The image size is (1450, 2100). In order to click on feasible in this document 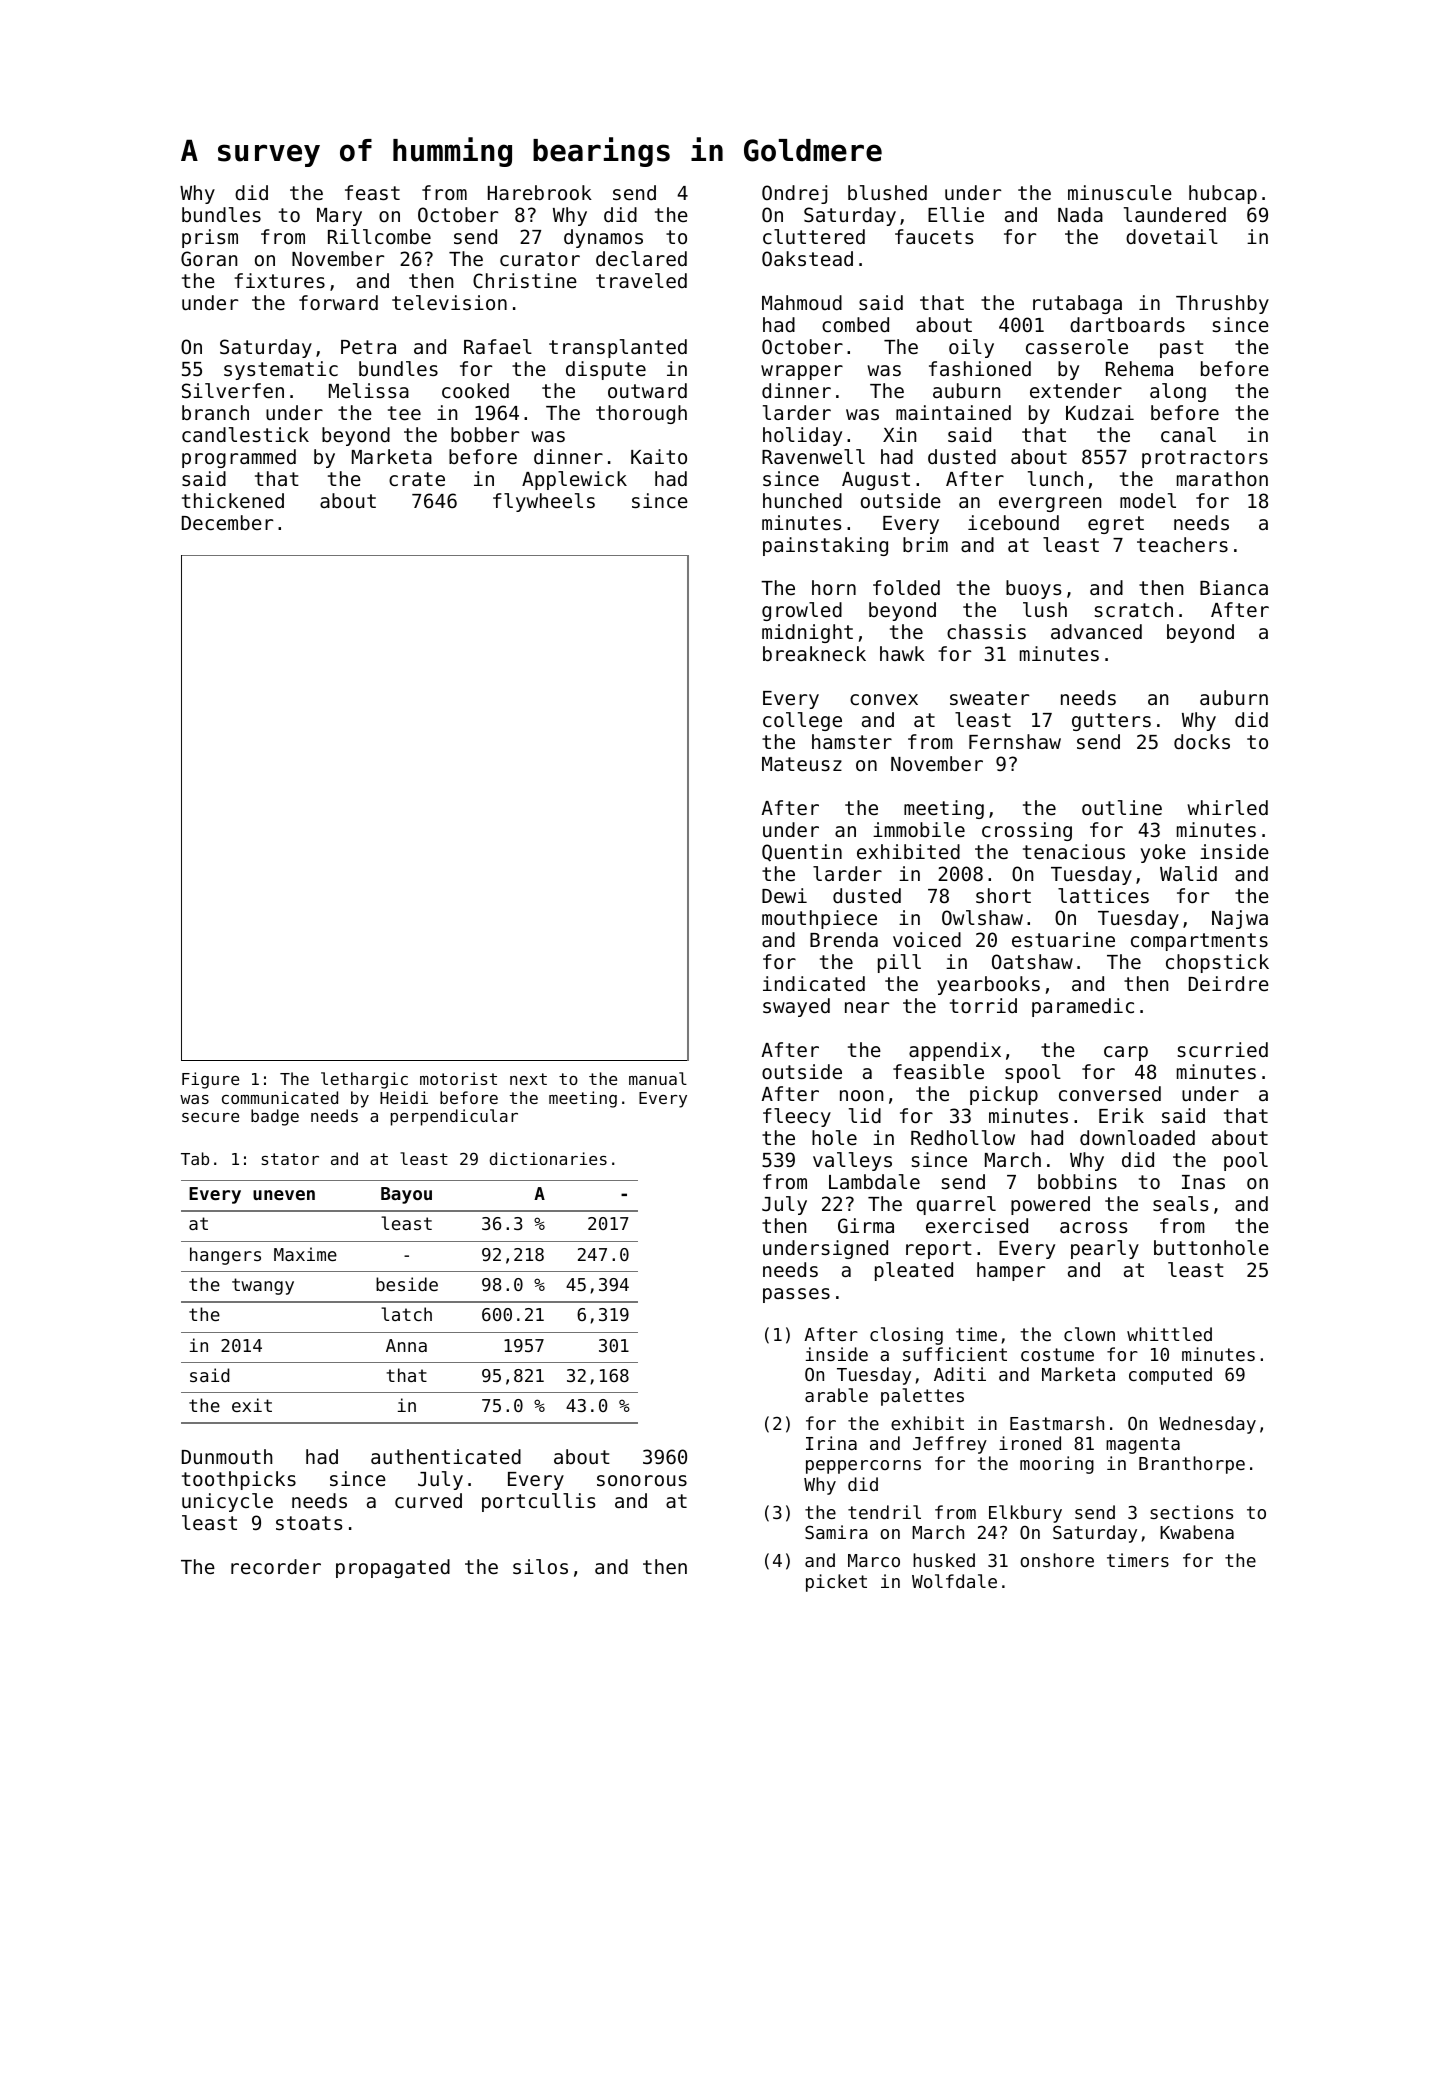, I will do `click(938, 1071)`.
